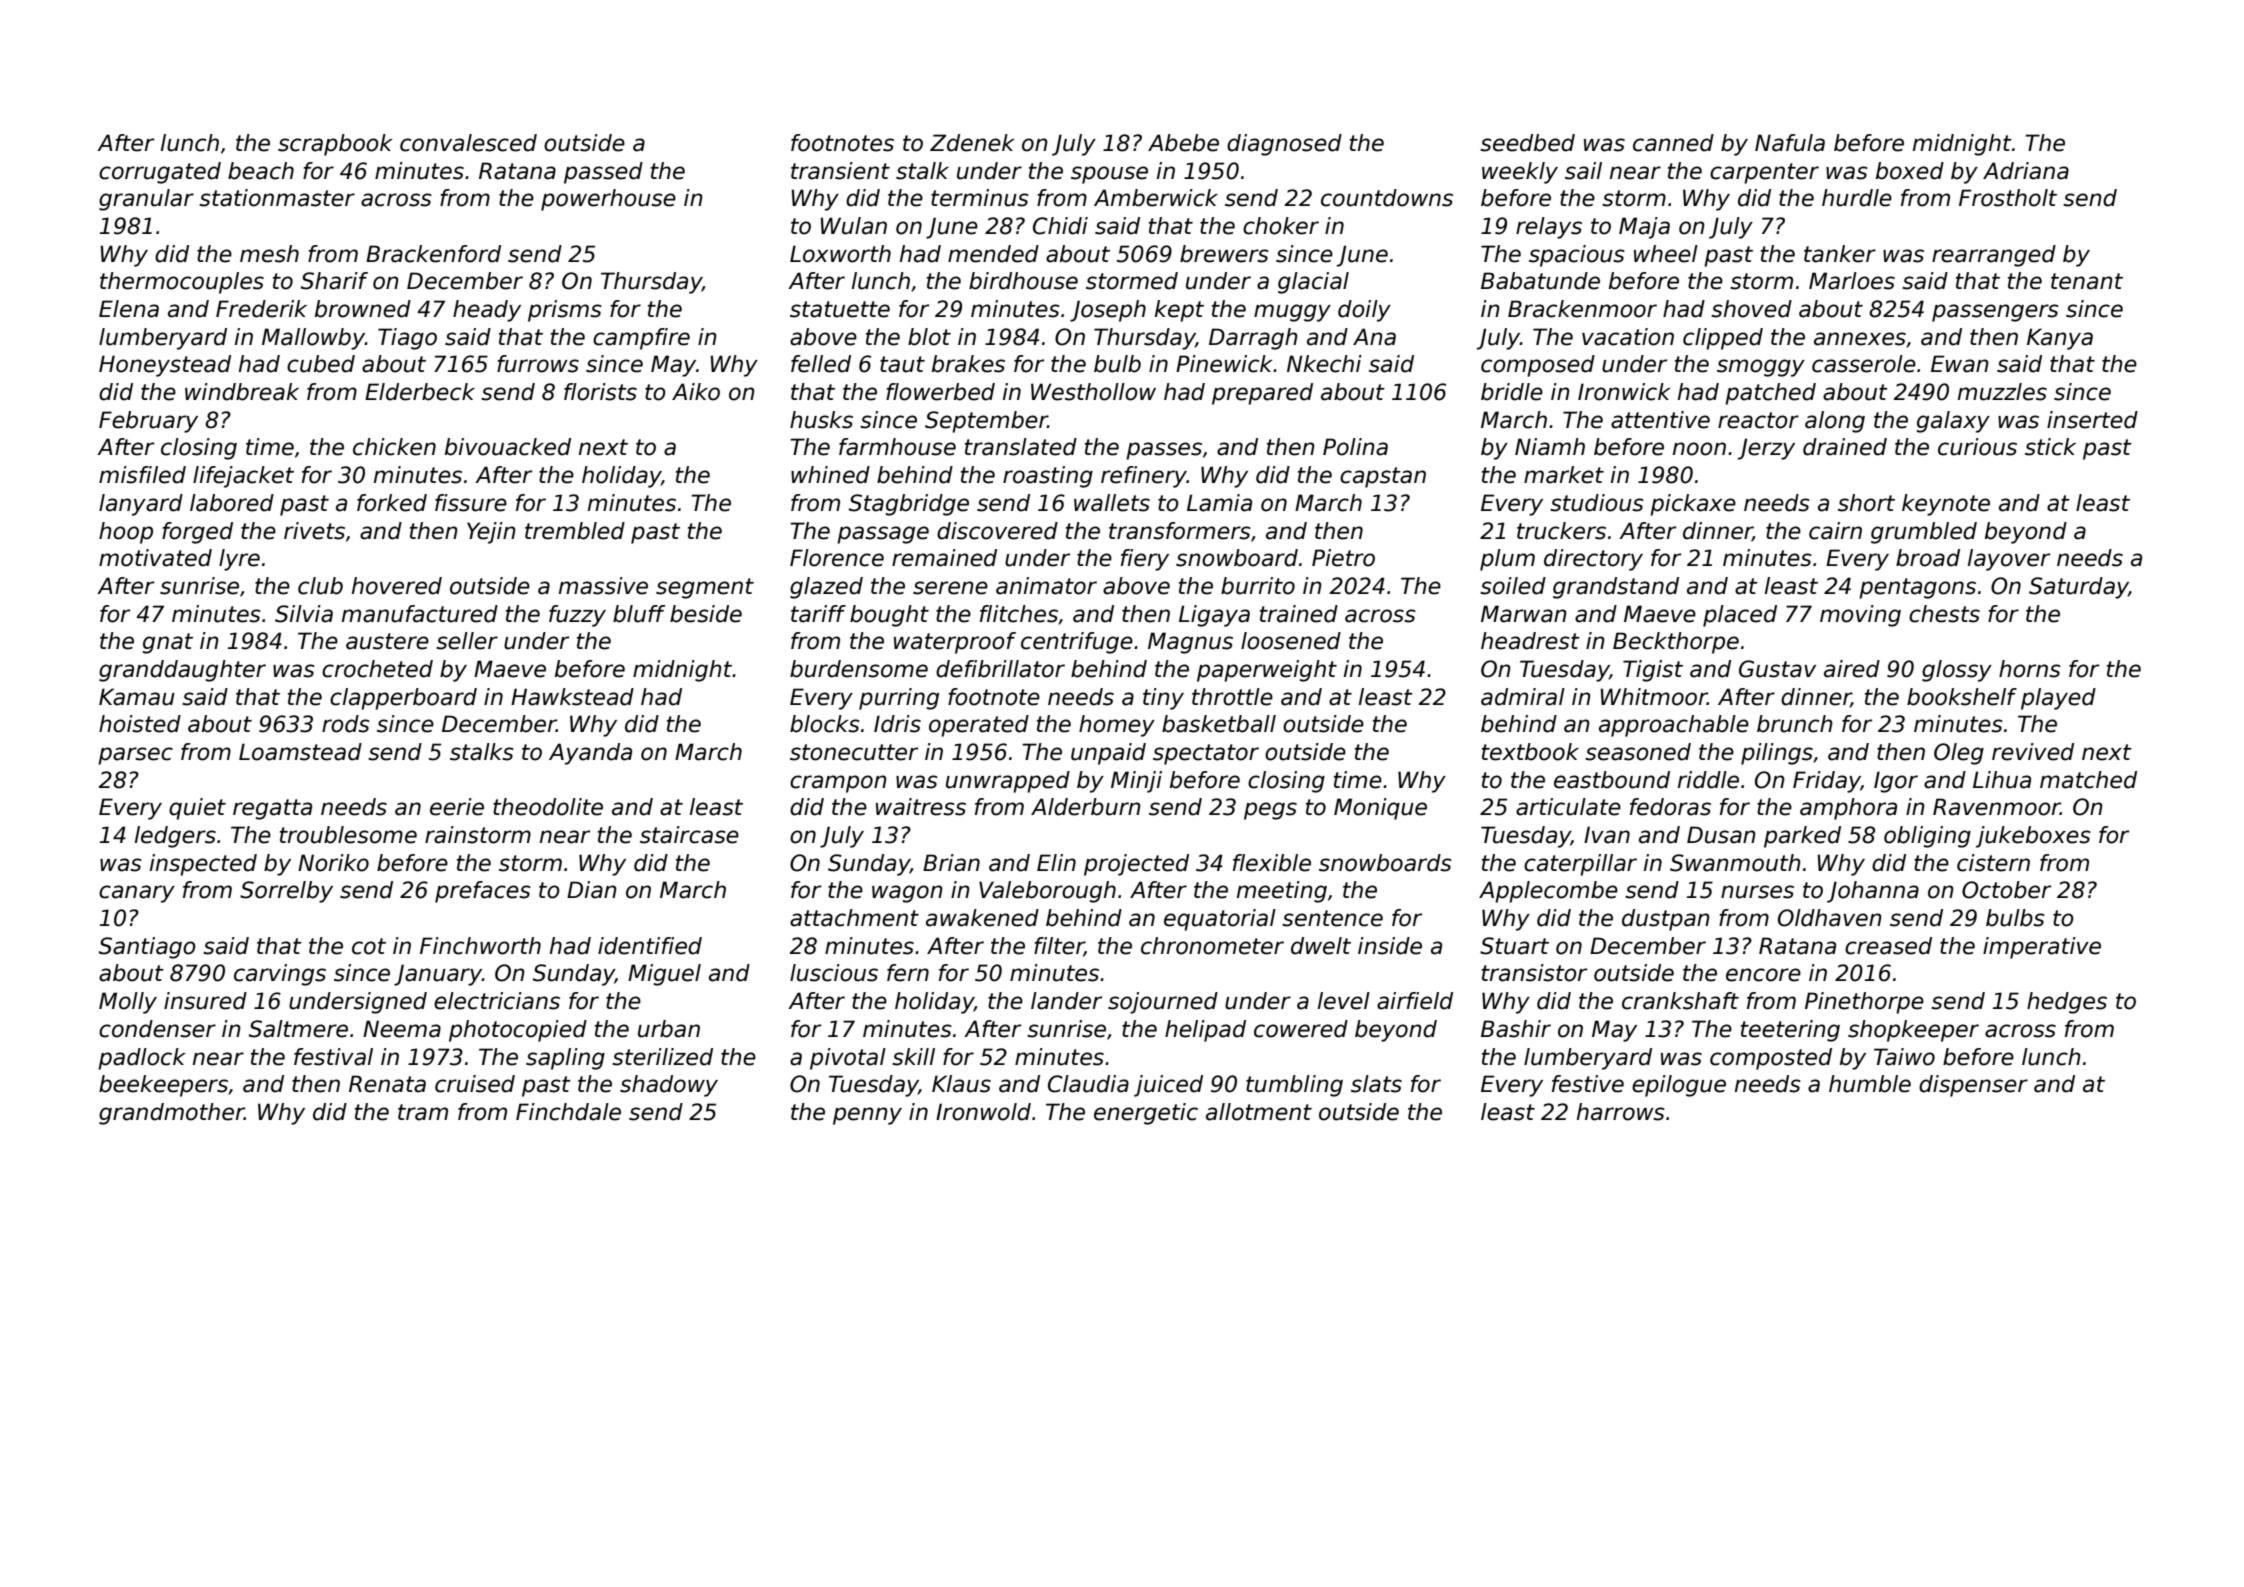 The width and height of the screenshot is (2244, 1587). I want to click on terminus, so click(980, 198).
